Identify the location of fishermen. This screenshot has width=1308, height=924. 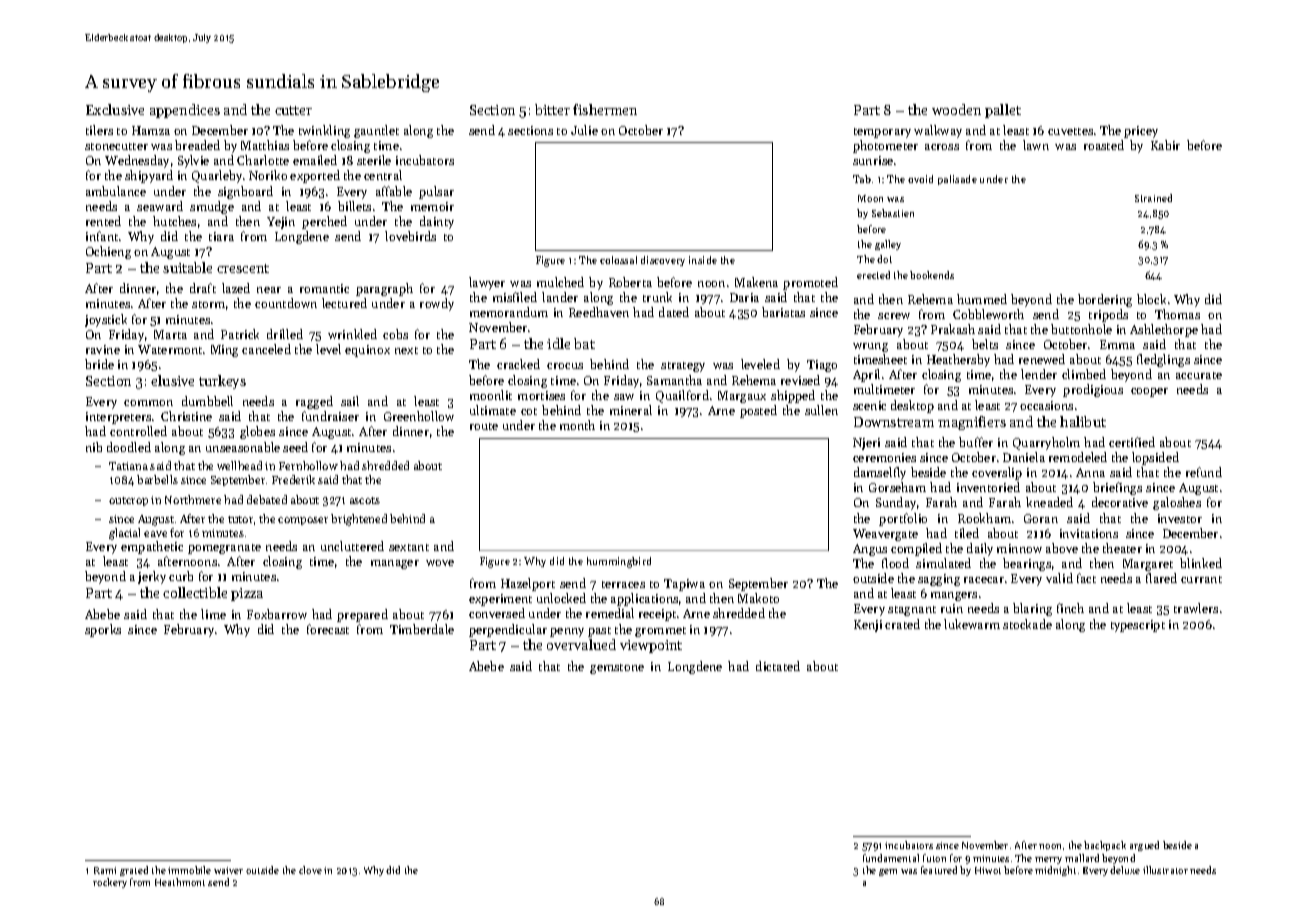
(605, 109).
